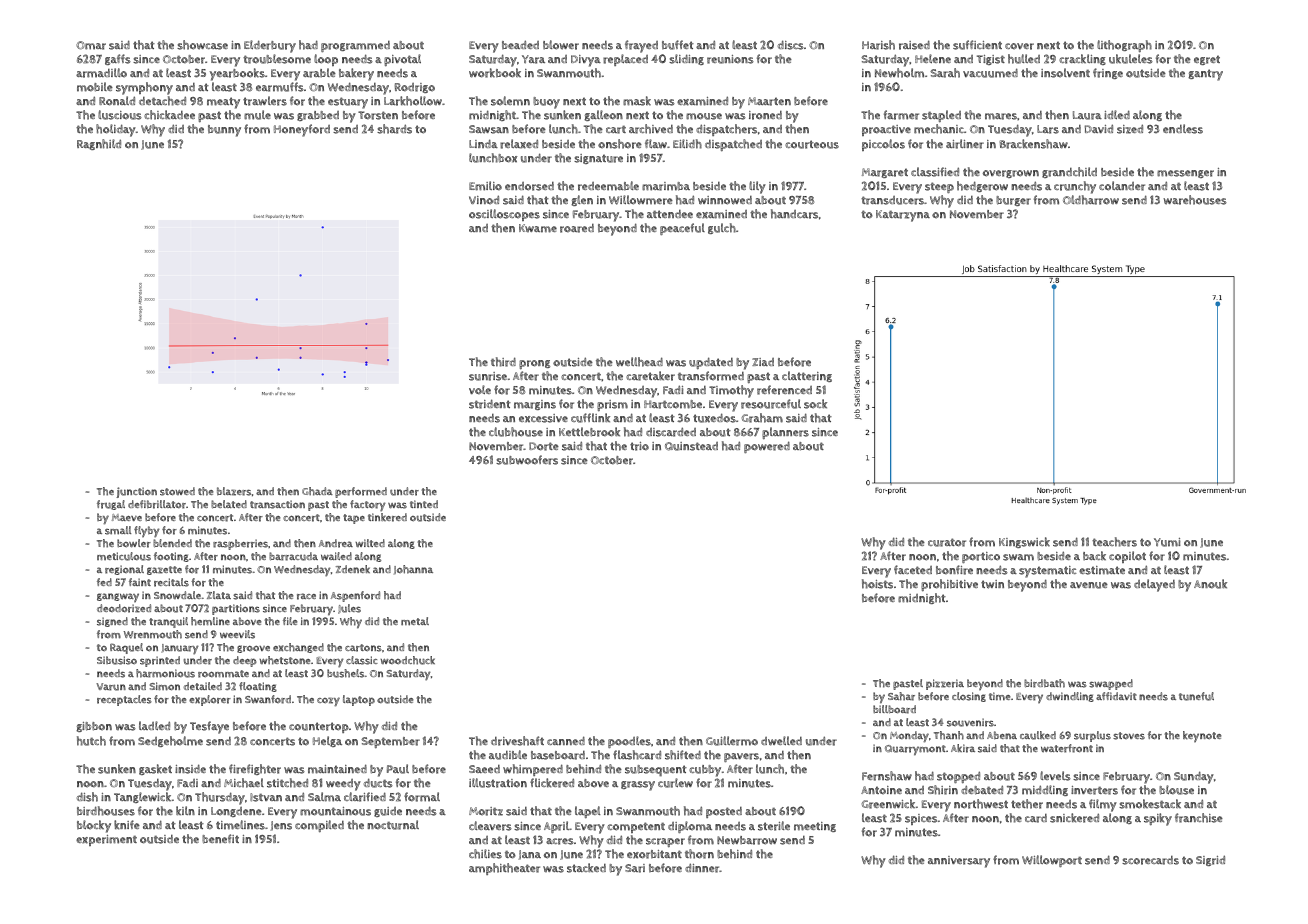 The height and width of the screenshot is (924, 1308). Describe the element at coordinates (1091, 200) in the screenshot. I see `Oldharrow` at that location.
